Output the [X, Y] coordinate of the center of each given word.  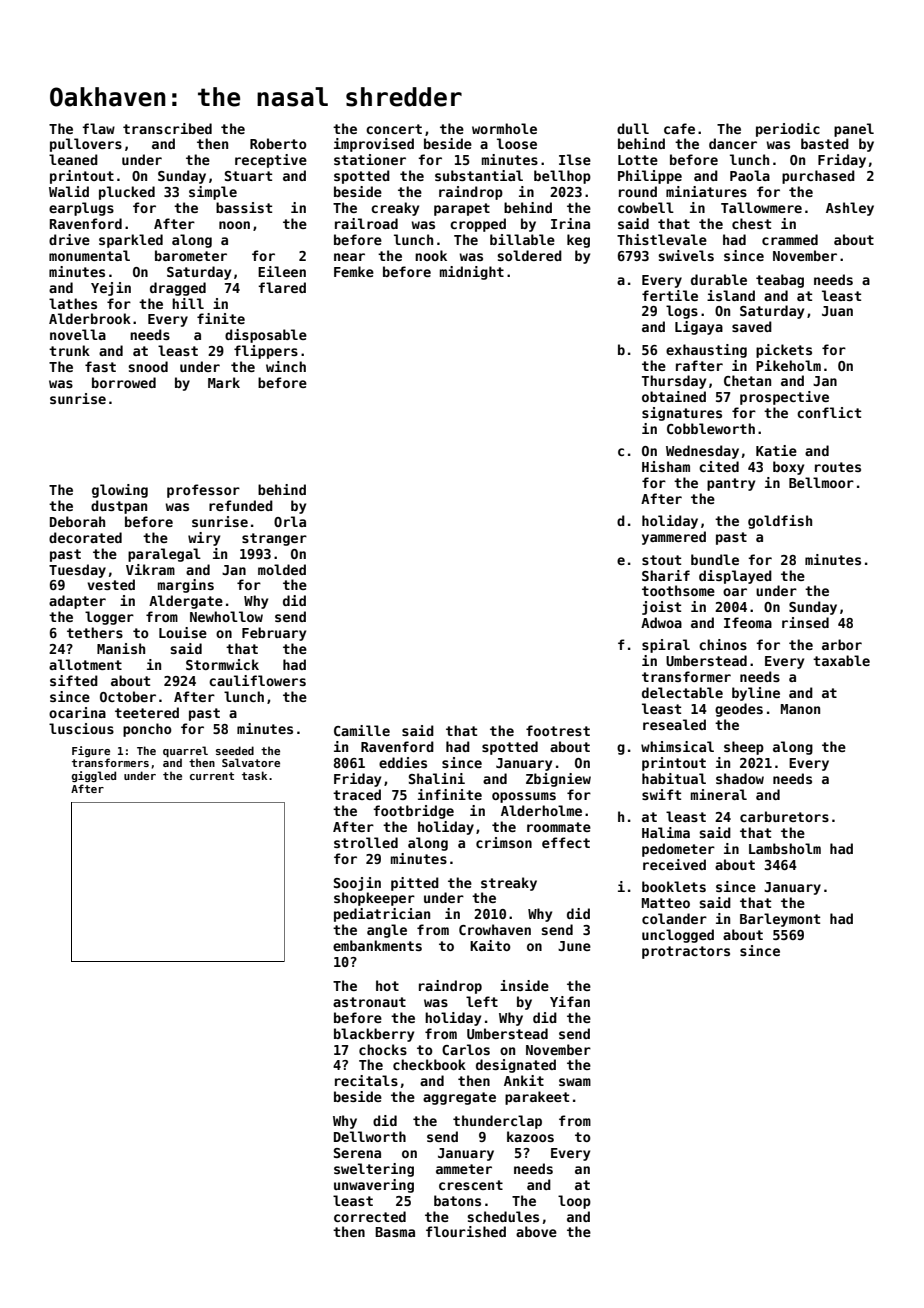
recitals [366, 1080]
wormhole [504, 128]
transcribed [167, 128]
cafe [679, 128]
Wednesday [702, 452]
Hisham [666, 466]
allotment [85, 664]
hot [387, 985]
